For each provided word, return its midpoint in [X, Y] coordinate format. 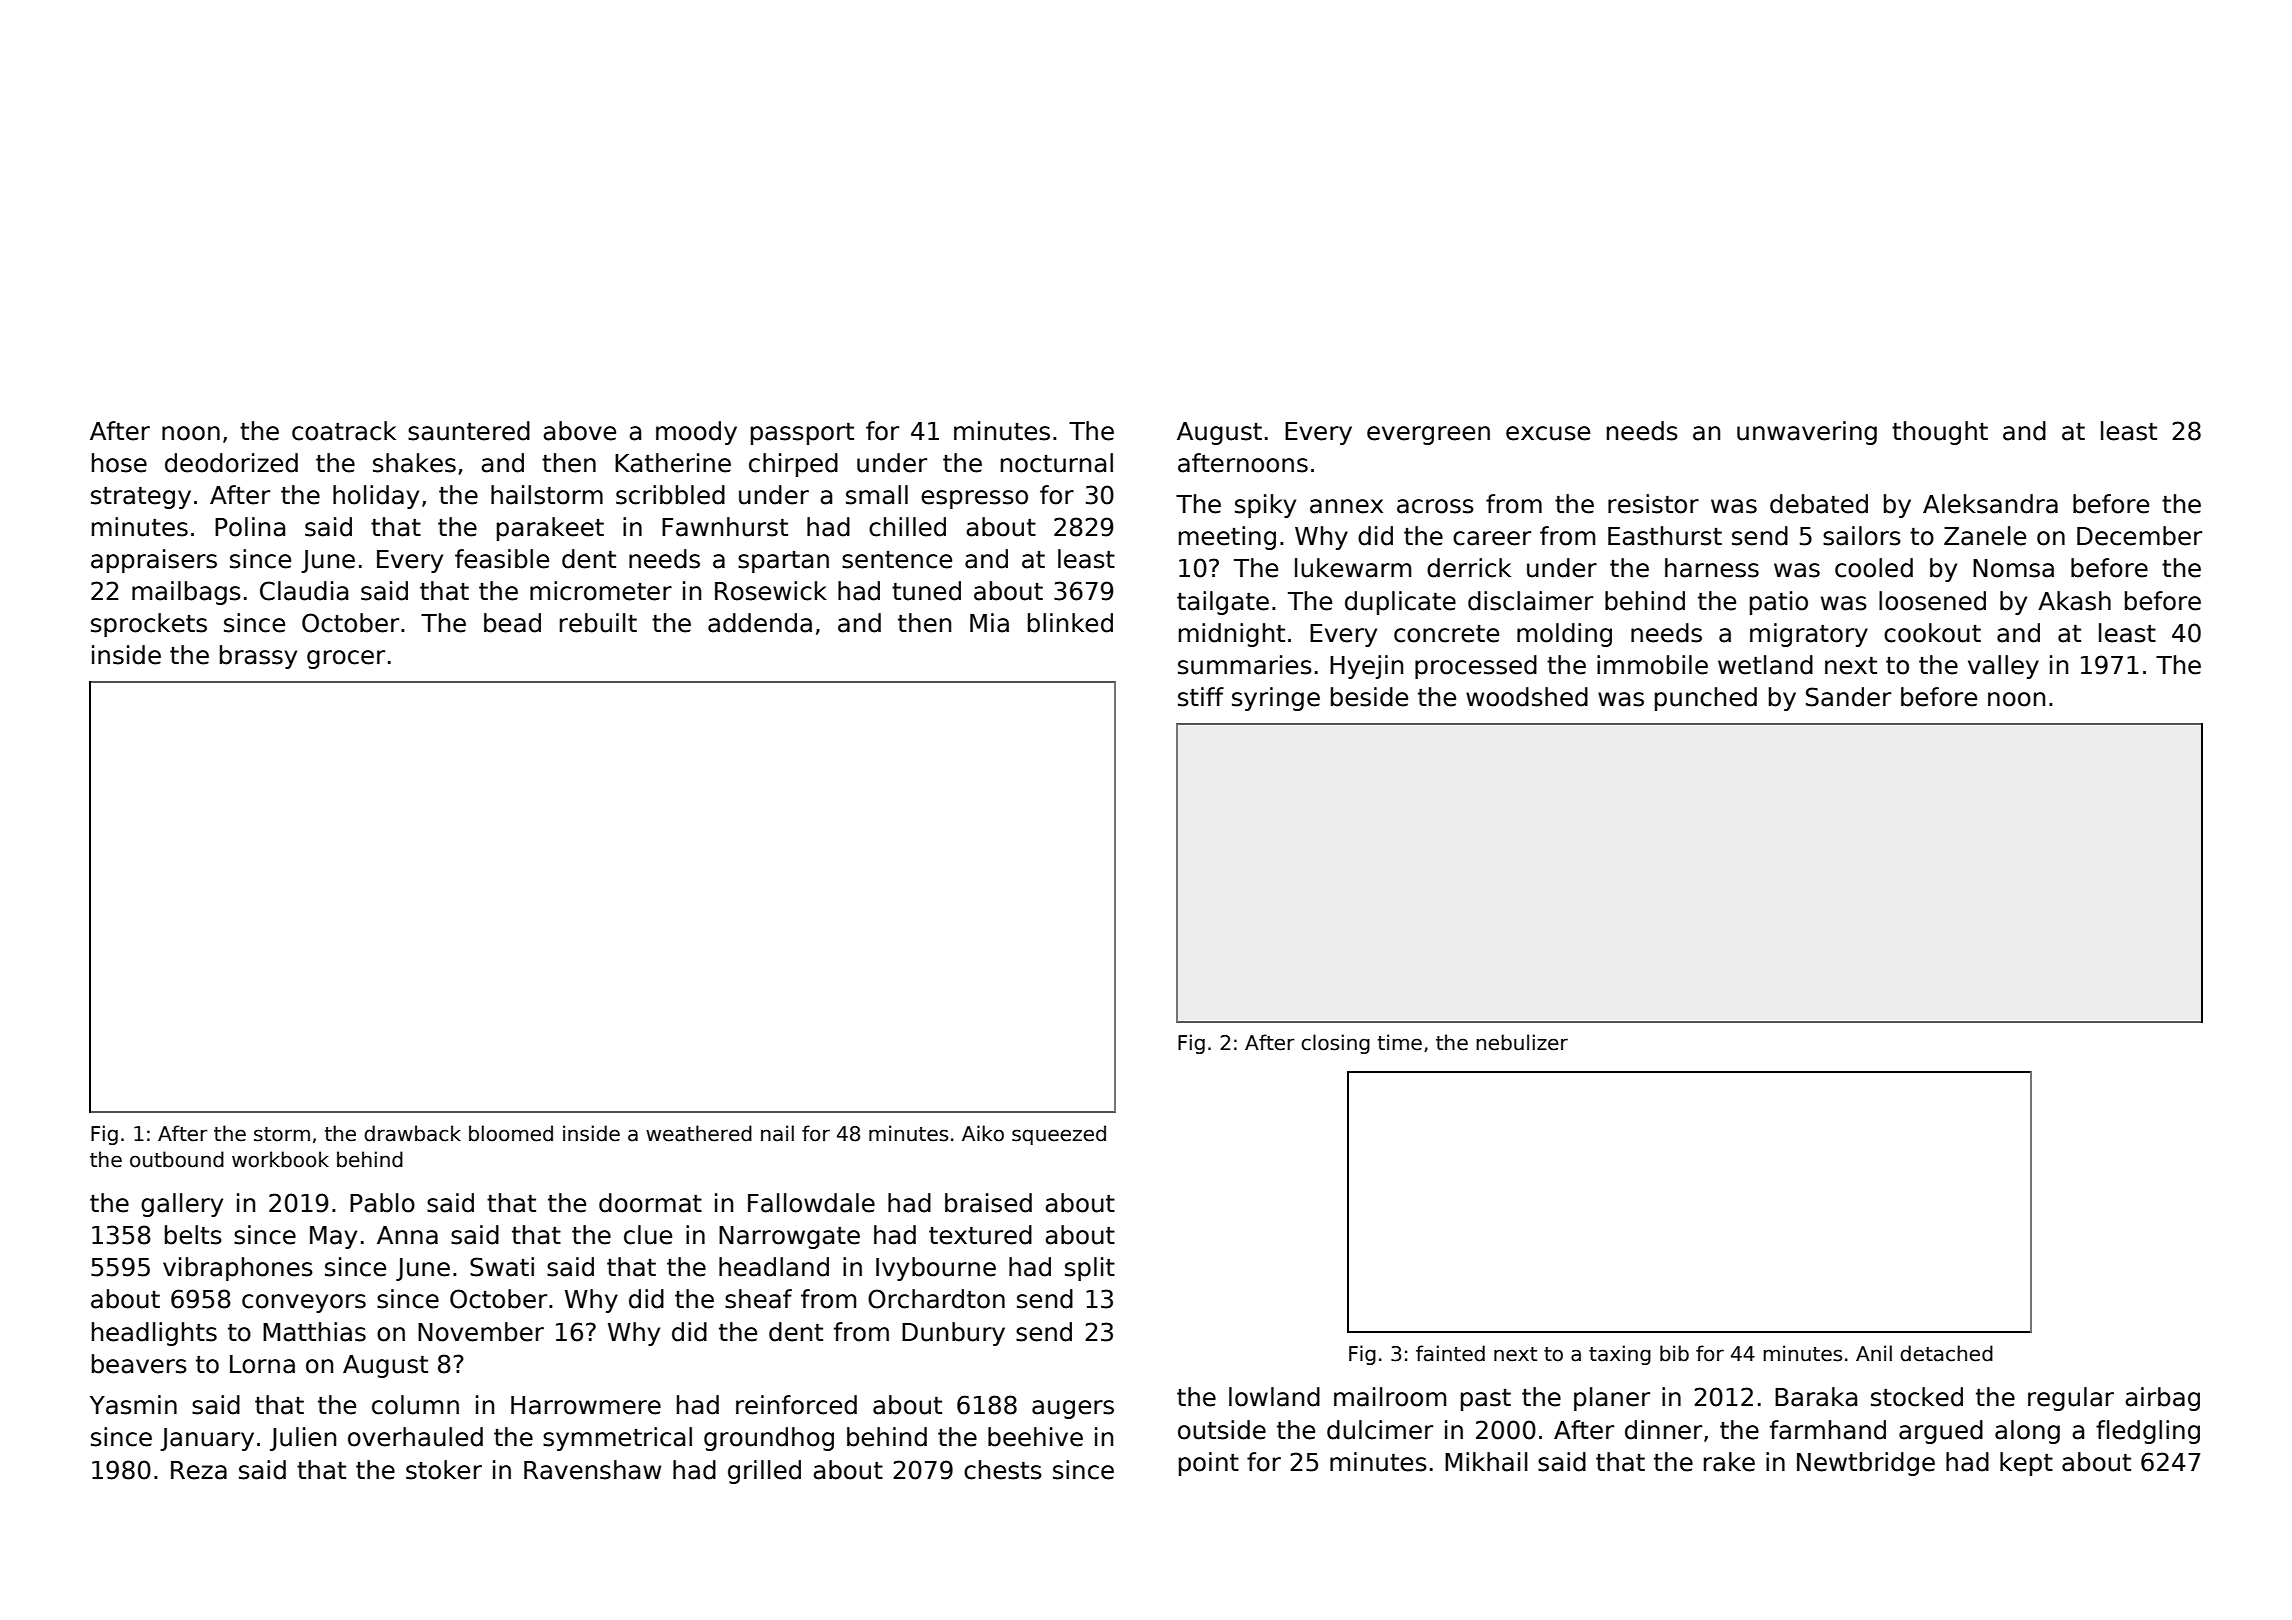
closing [1335, 1044]
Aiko [983, 1133]
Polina [250, 527]
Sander [1848, 697]
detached [1946, 1353]
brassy [258, 657]
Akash [2074, 601]
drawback [412, 1133]
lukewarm [1353, 568]
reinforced [796, 1405]
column [415, 1405]
